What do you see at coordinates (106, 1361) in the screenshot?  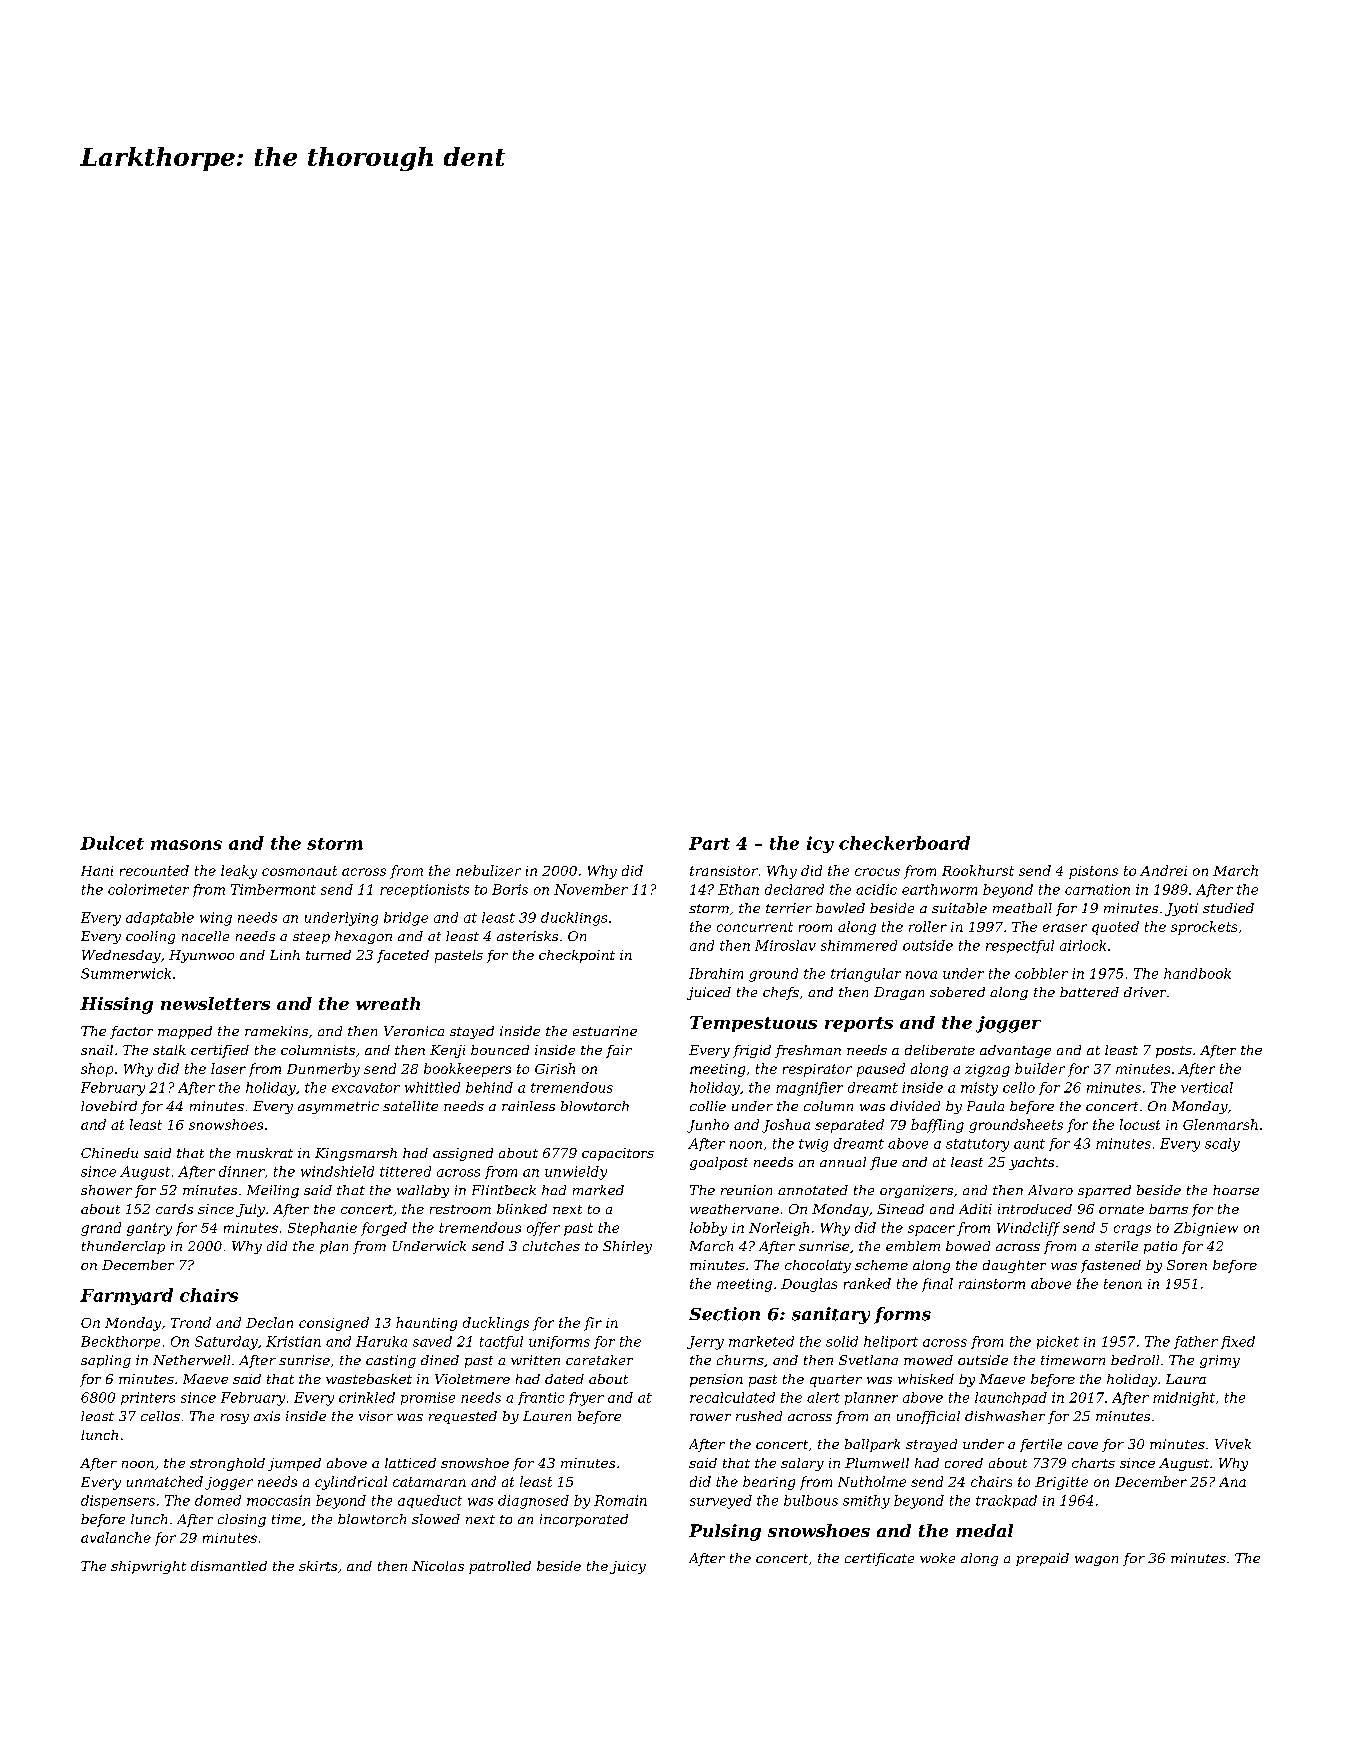 I see `sapling` at bounding box center [106, 1361].
